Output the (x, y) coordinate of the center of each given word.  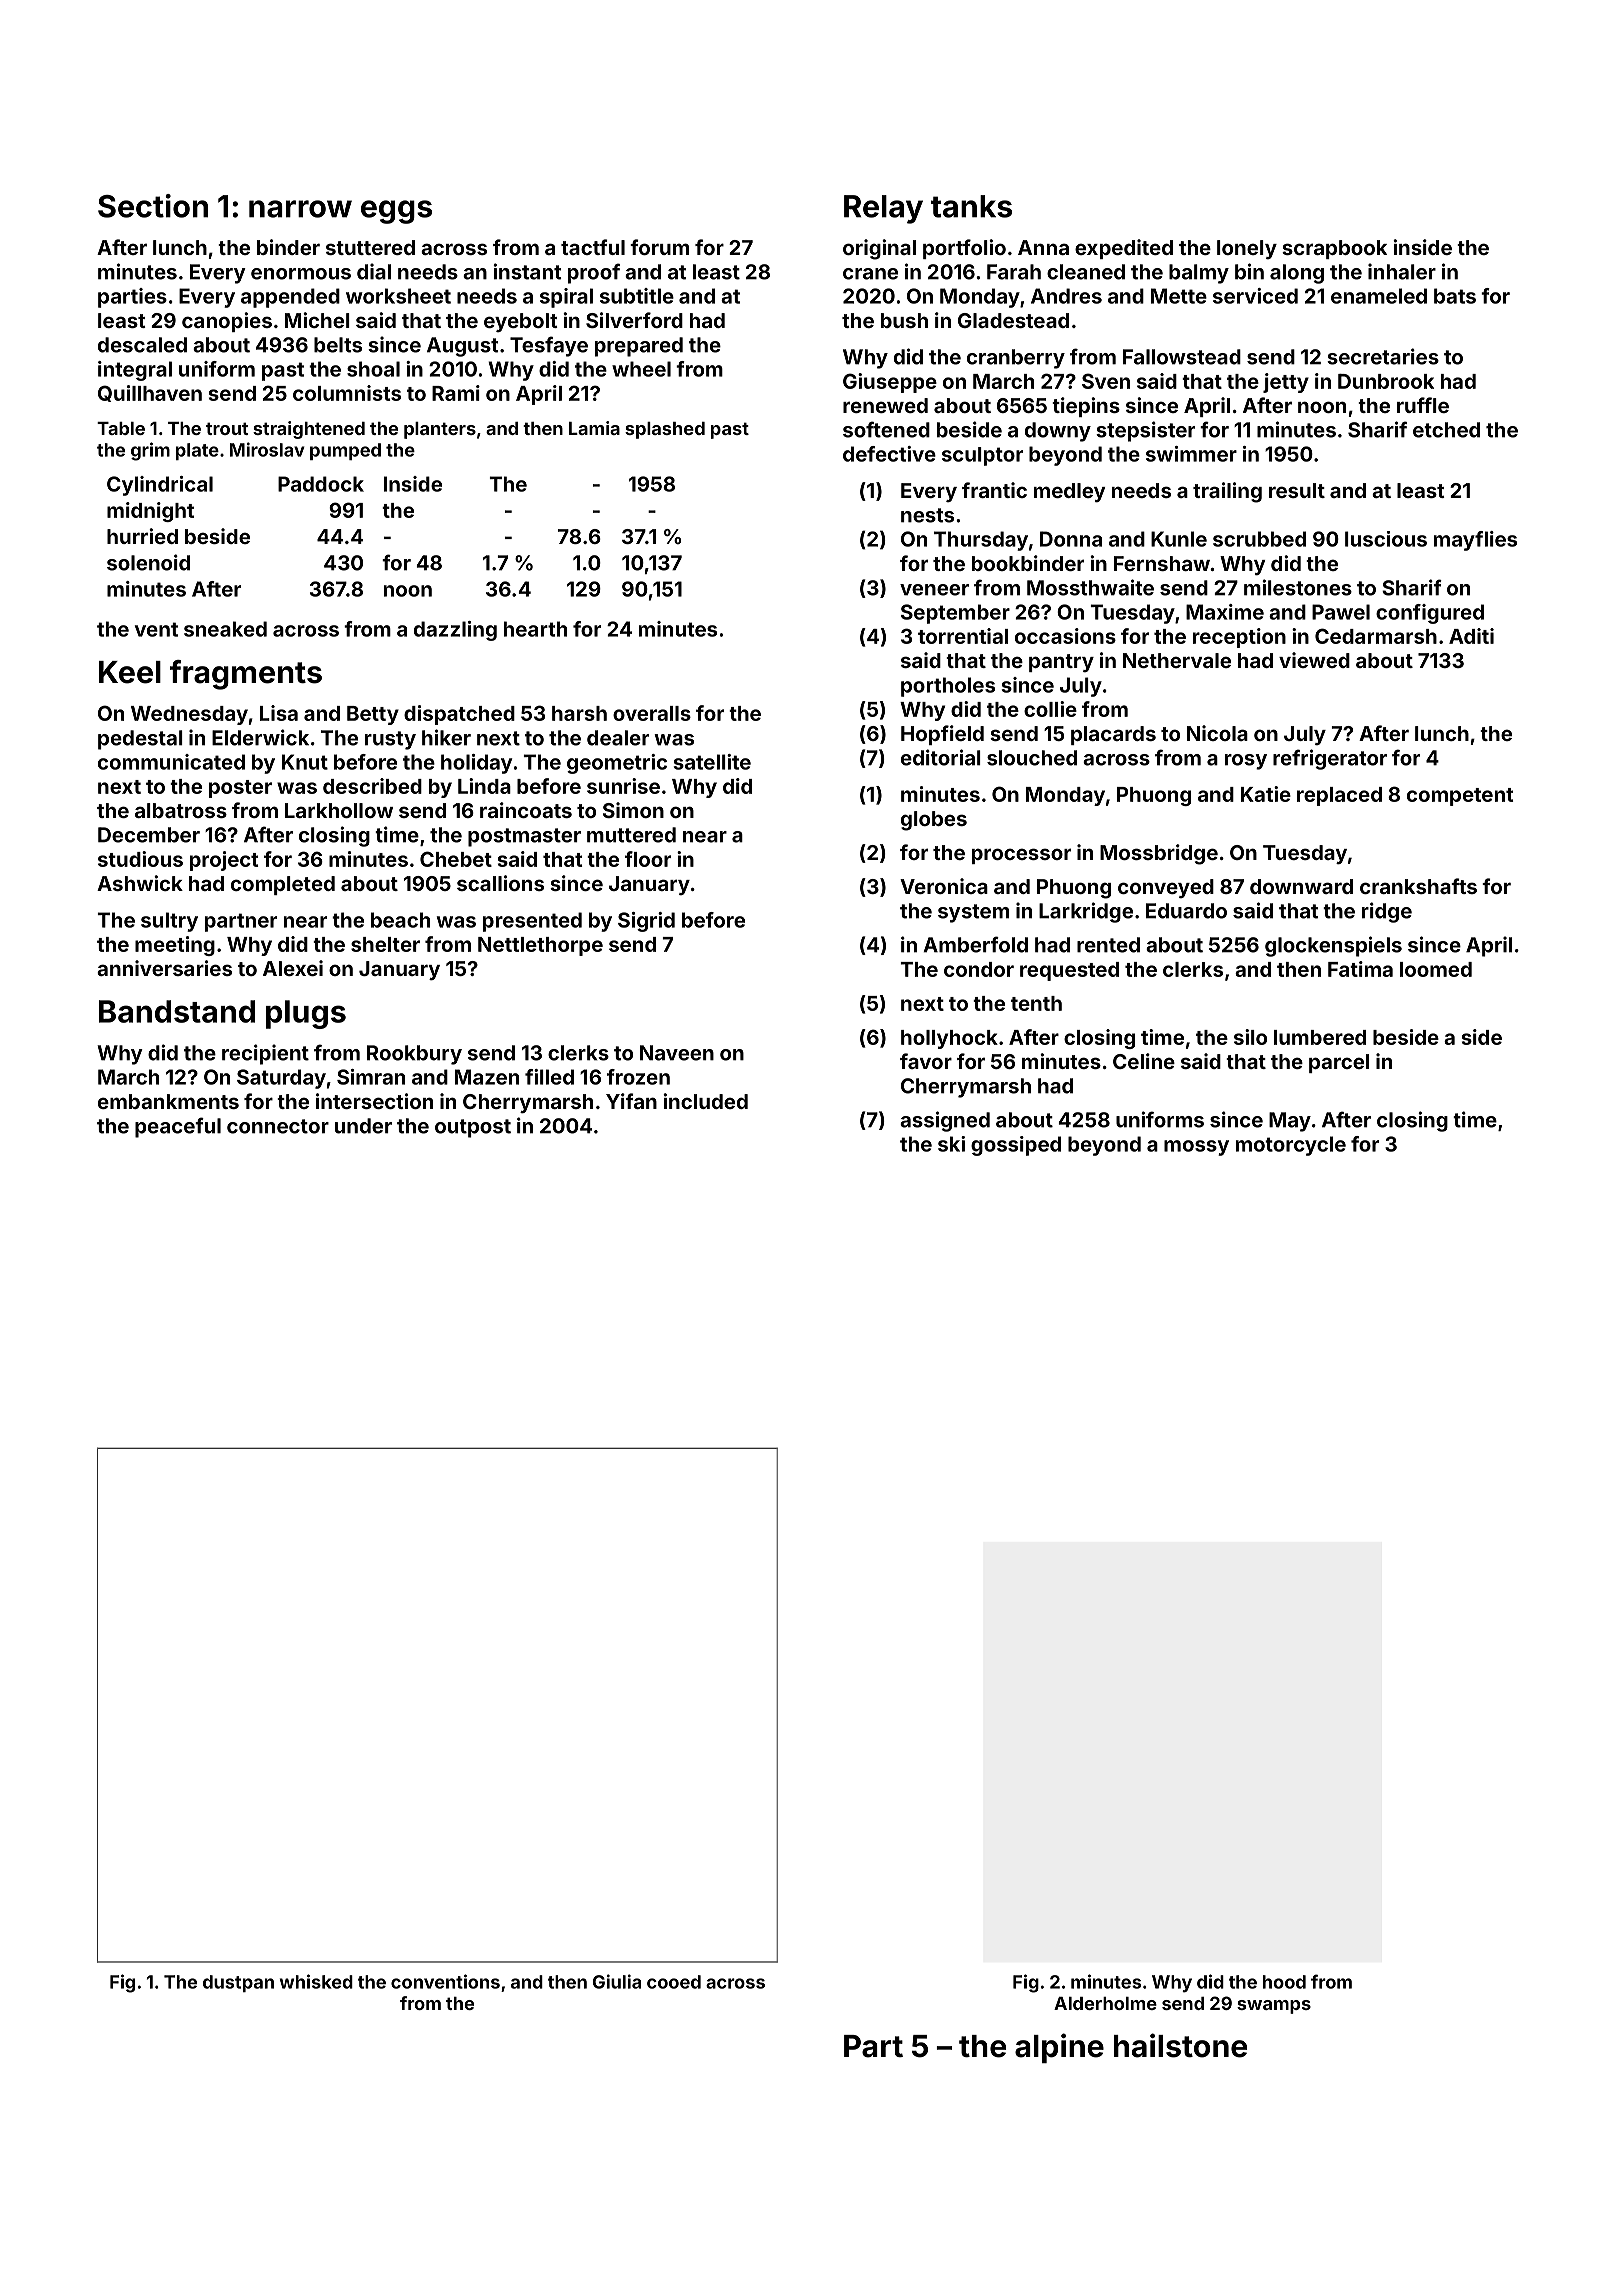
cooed (674, 1982)
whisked (316, 1981)
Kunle (1179, 539)
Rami (456, 393)
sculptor (982, 456)
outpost (473, 1128)
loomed (1436, 969)
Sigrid (646, 922)
